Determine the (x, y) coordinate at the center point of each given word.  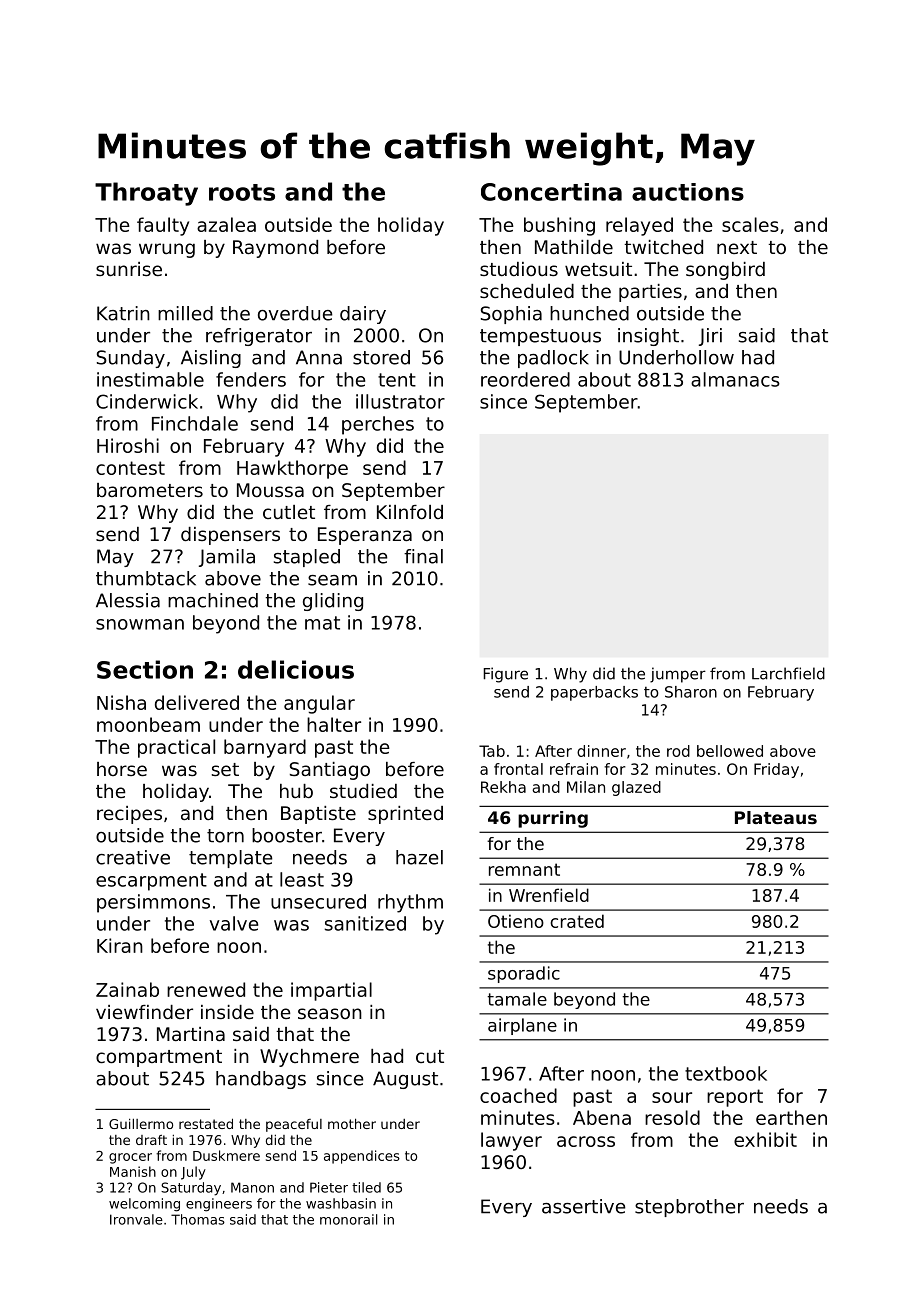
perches (378, 425)
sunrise (129, 269)
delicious (296, 669)
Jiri (710, 337)
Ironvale (136, 1219)
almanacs (735, 379)
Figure (505, 675)
